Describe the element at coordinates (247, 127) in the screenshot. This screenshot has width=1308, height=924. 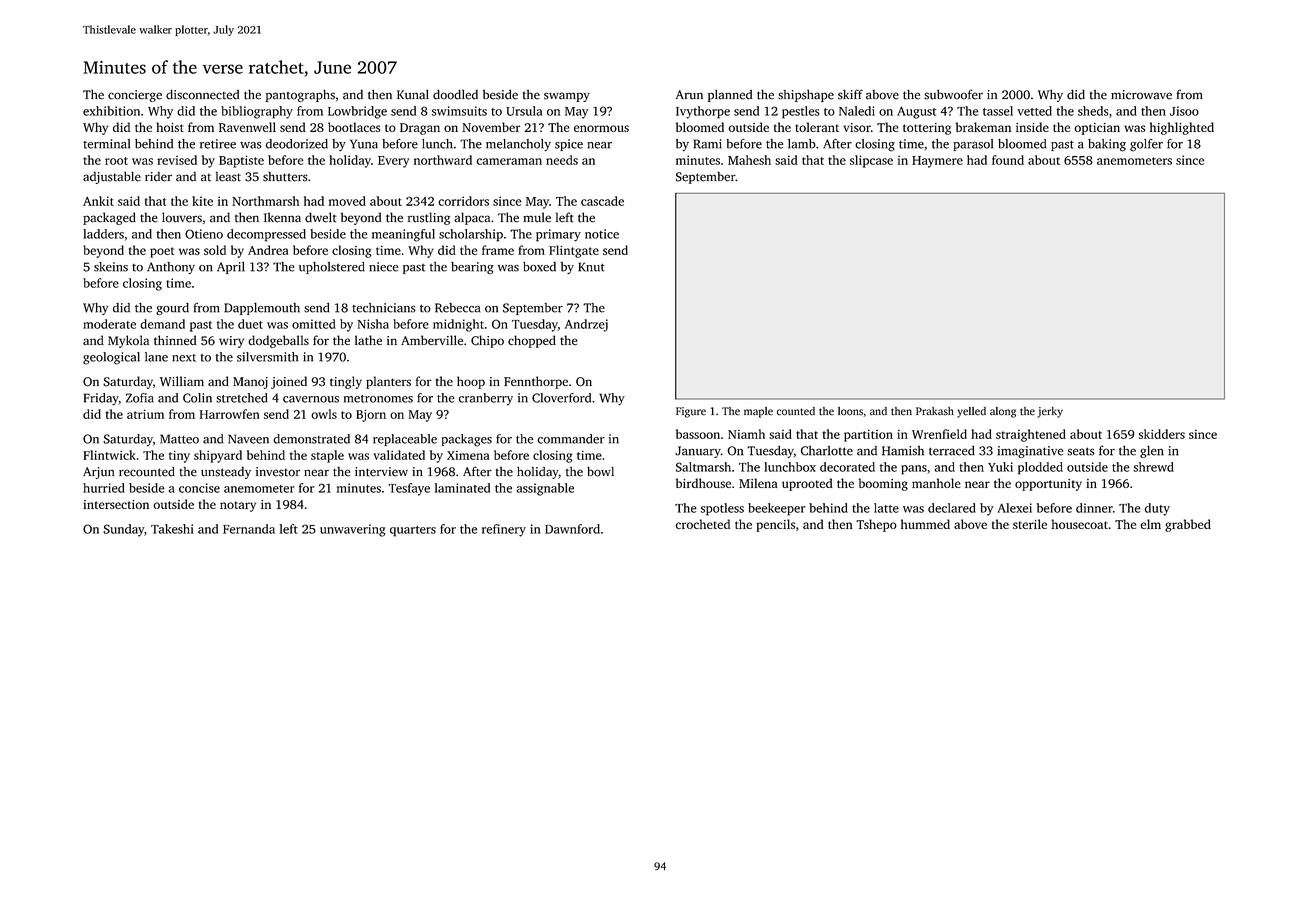
I see `Ravenwell` at that location.
